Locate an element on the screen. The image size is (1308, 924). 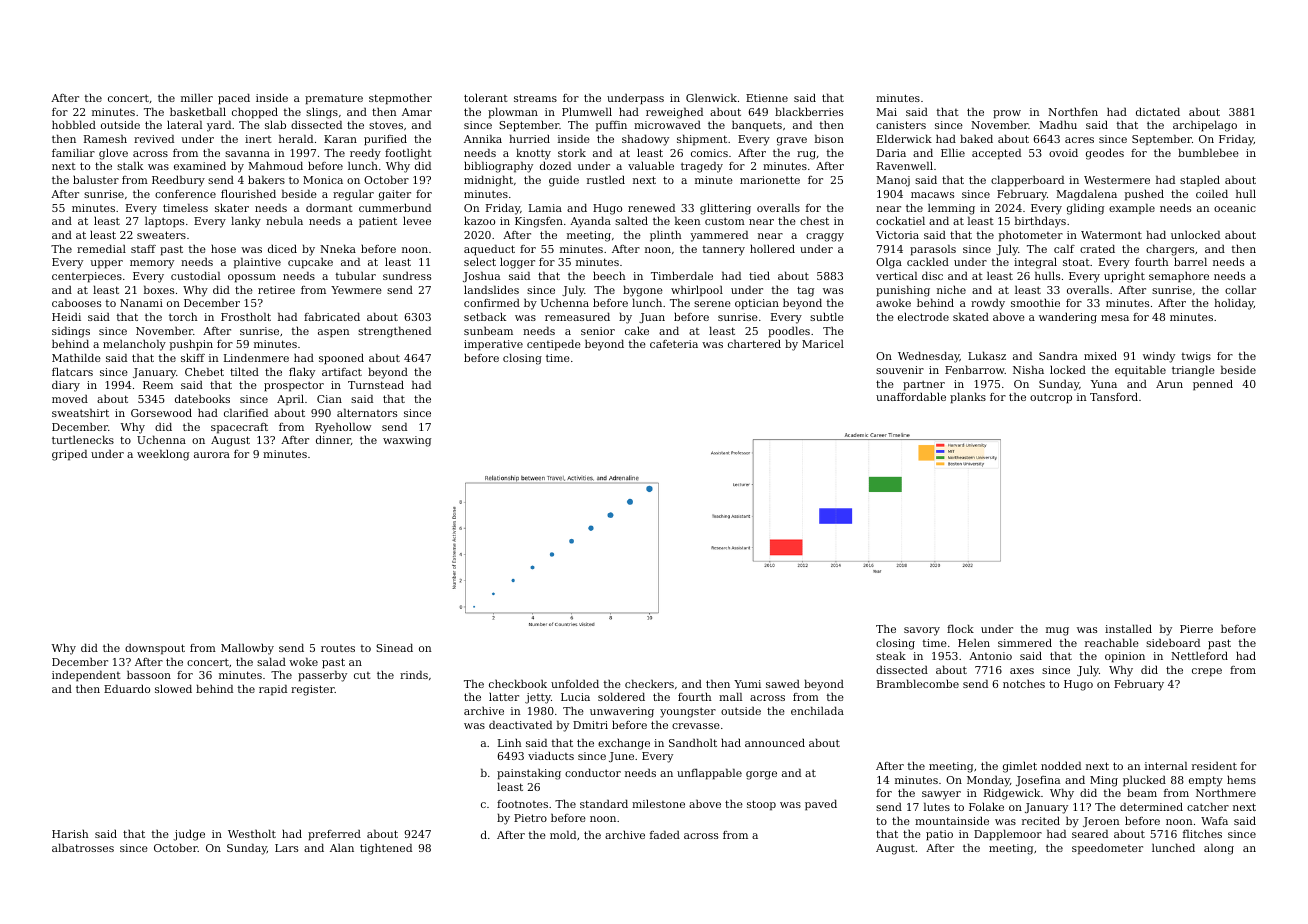
turtlenecks is located at coordinates (83, 439).
